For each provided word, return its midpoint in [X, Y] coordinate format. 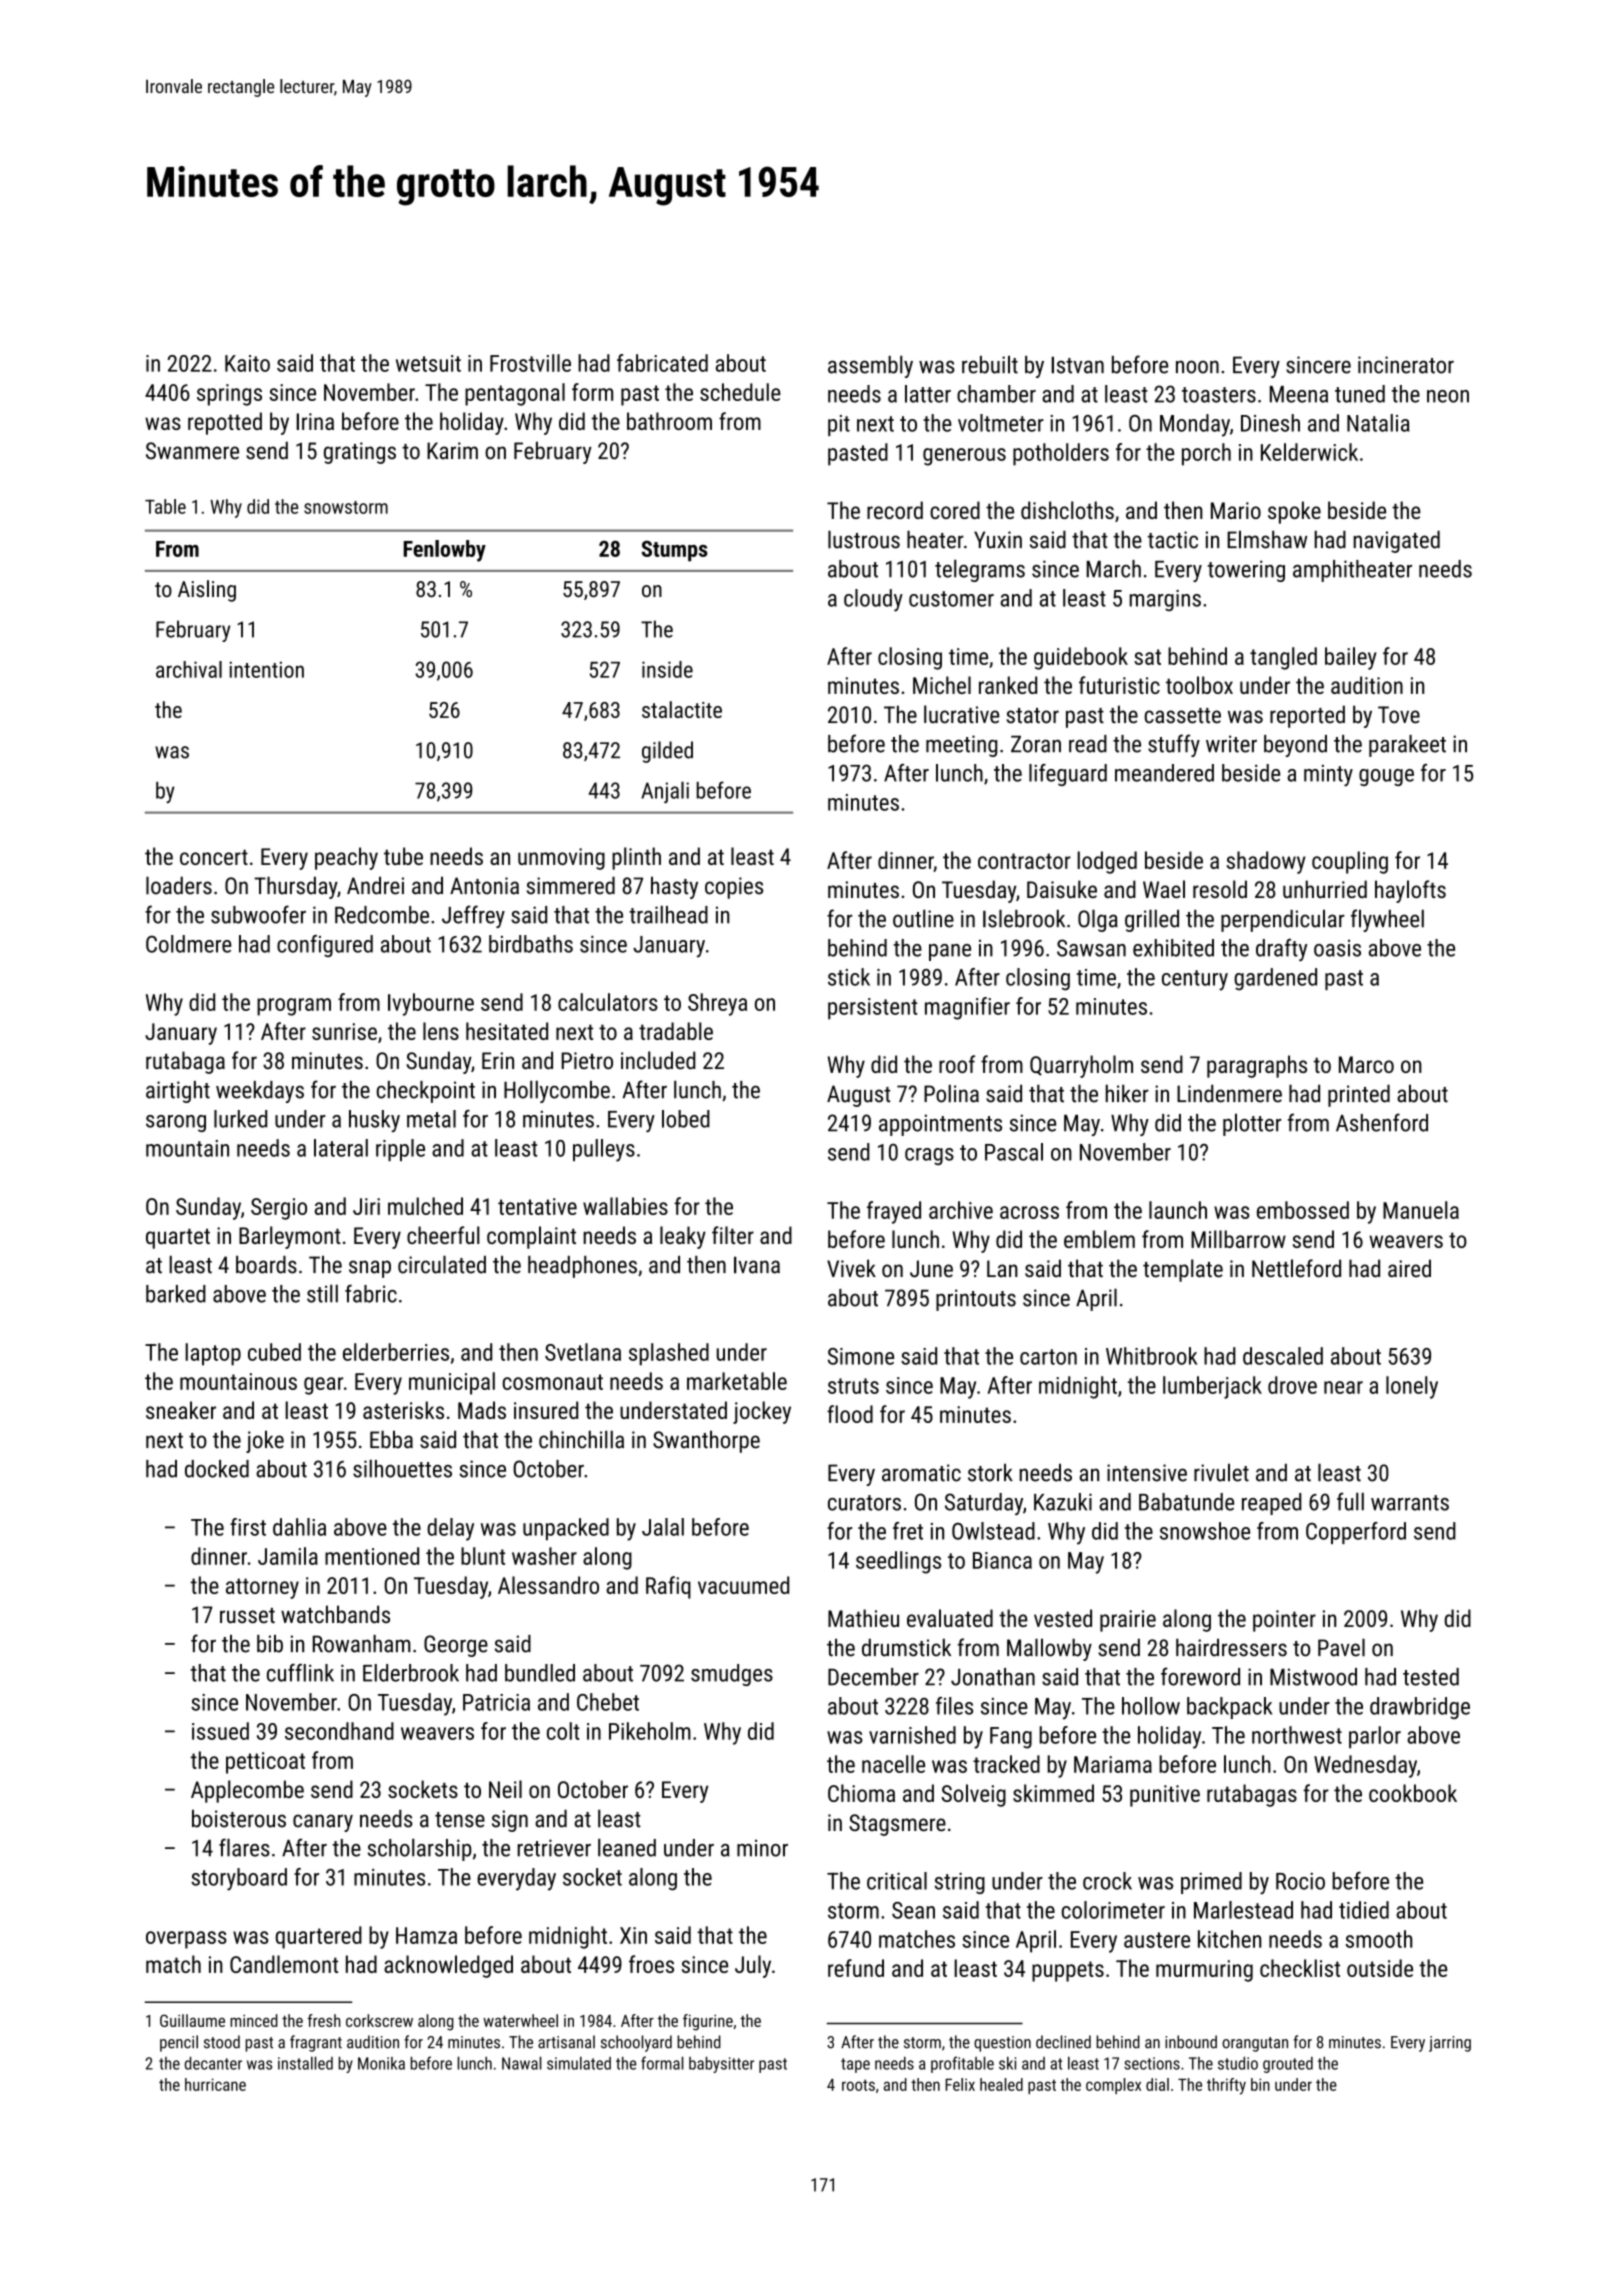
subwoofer [258, 914]
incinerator [1406, 365]
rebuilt [990, 364]
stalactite [682, 709]
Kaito [247, 363]
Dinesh [1270, 423]
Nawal [522, 2063]
